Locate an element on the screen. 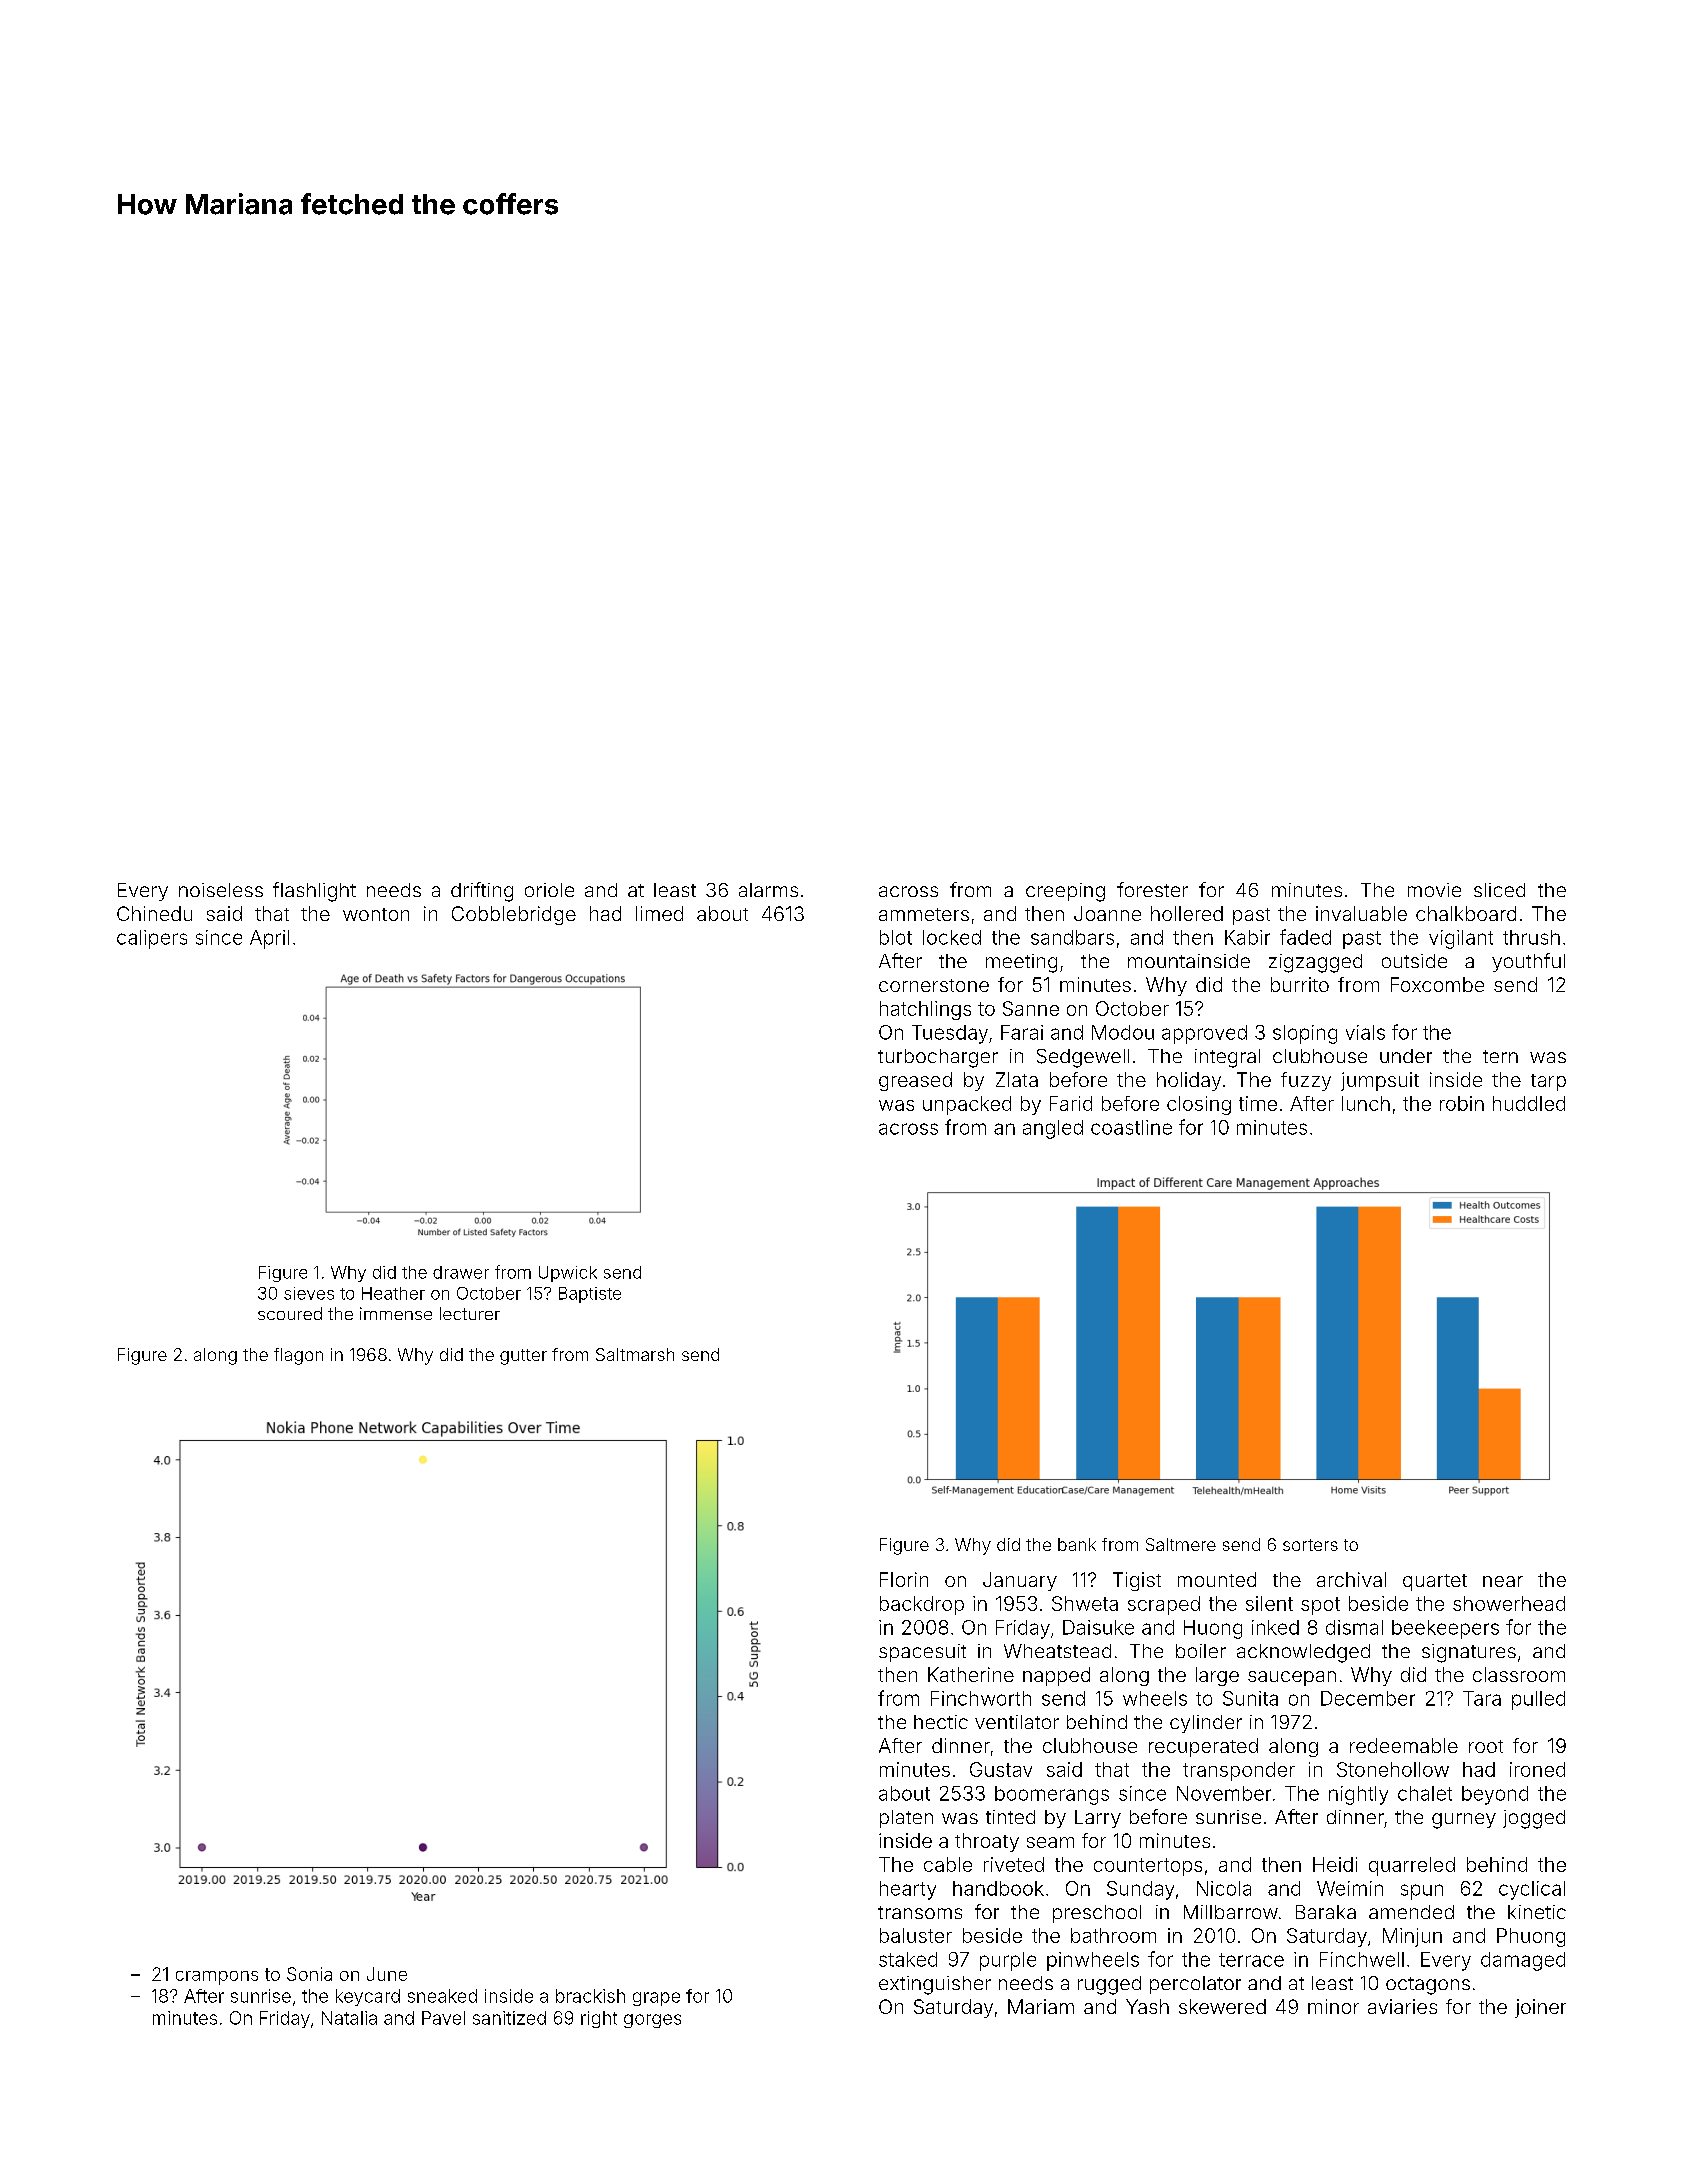 The width and height of the screenshot is (1683, 2178). bank is located at coordinates (1077, 1544).
